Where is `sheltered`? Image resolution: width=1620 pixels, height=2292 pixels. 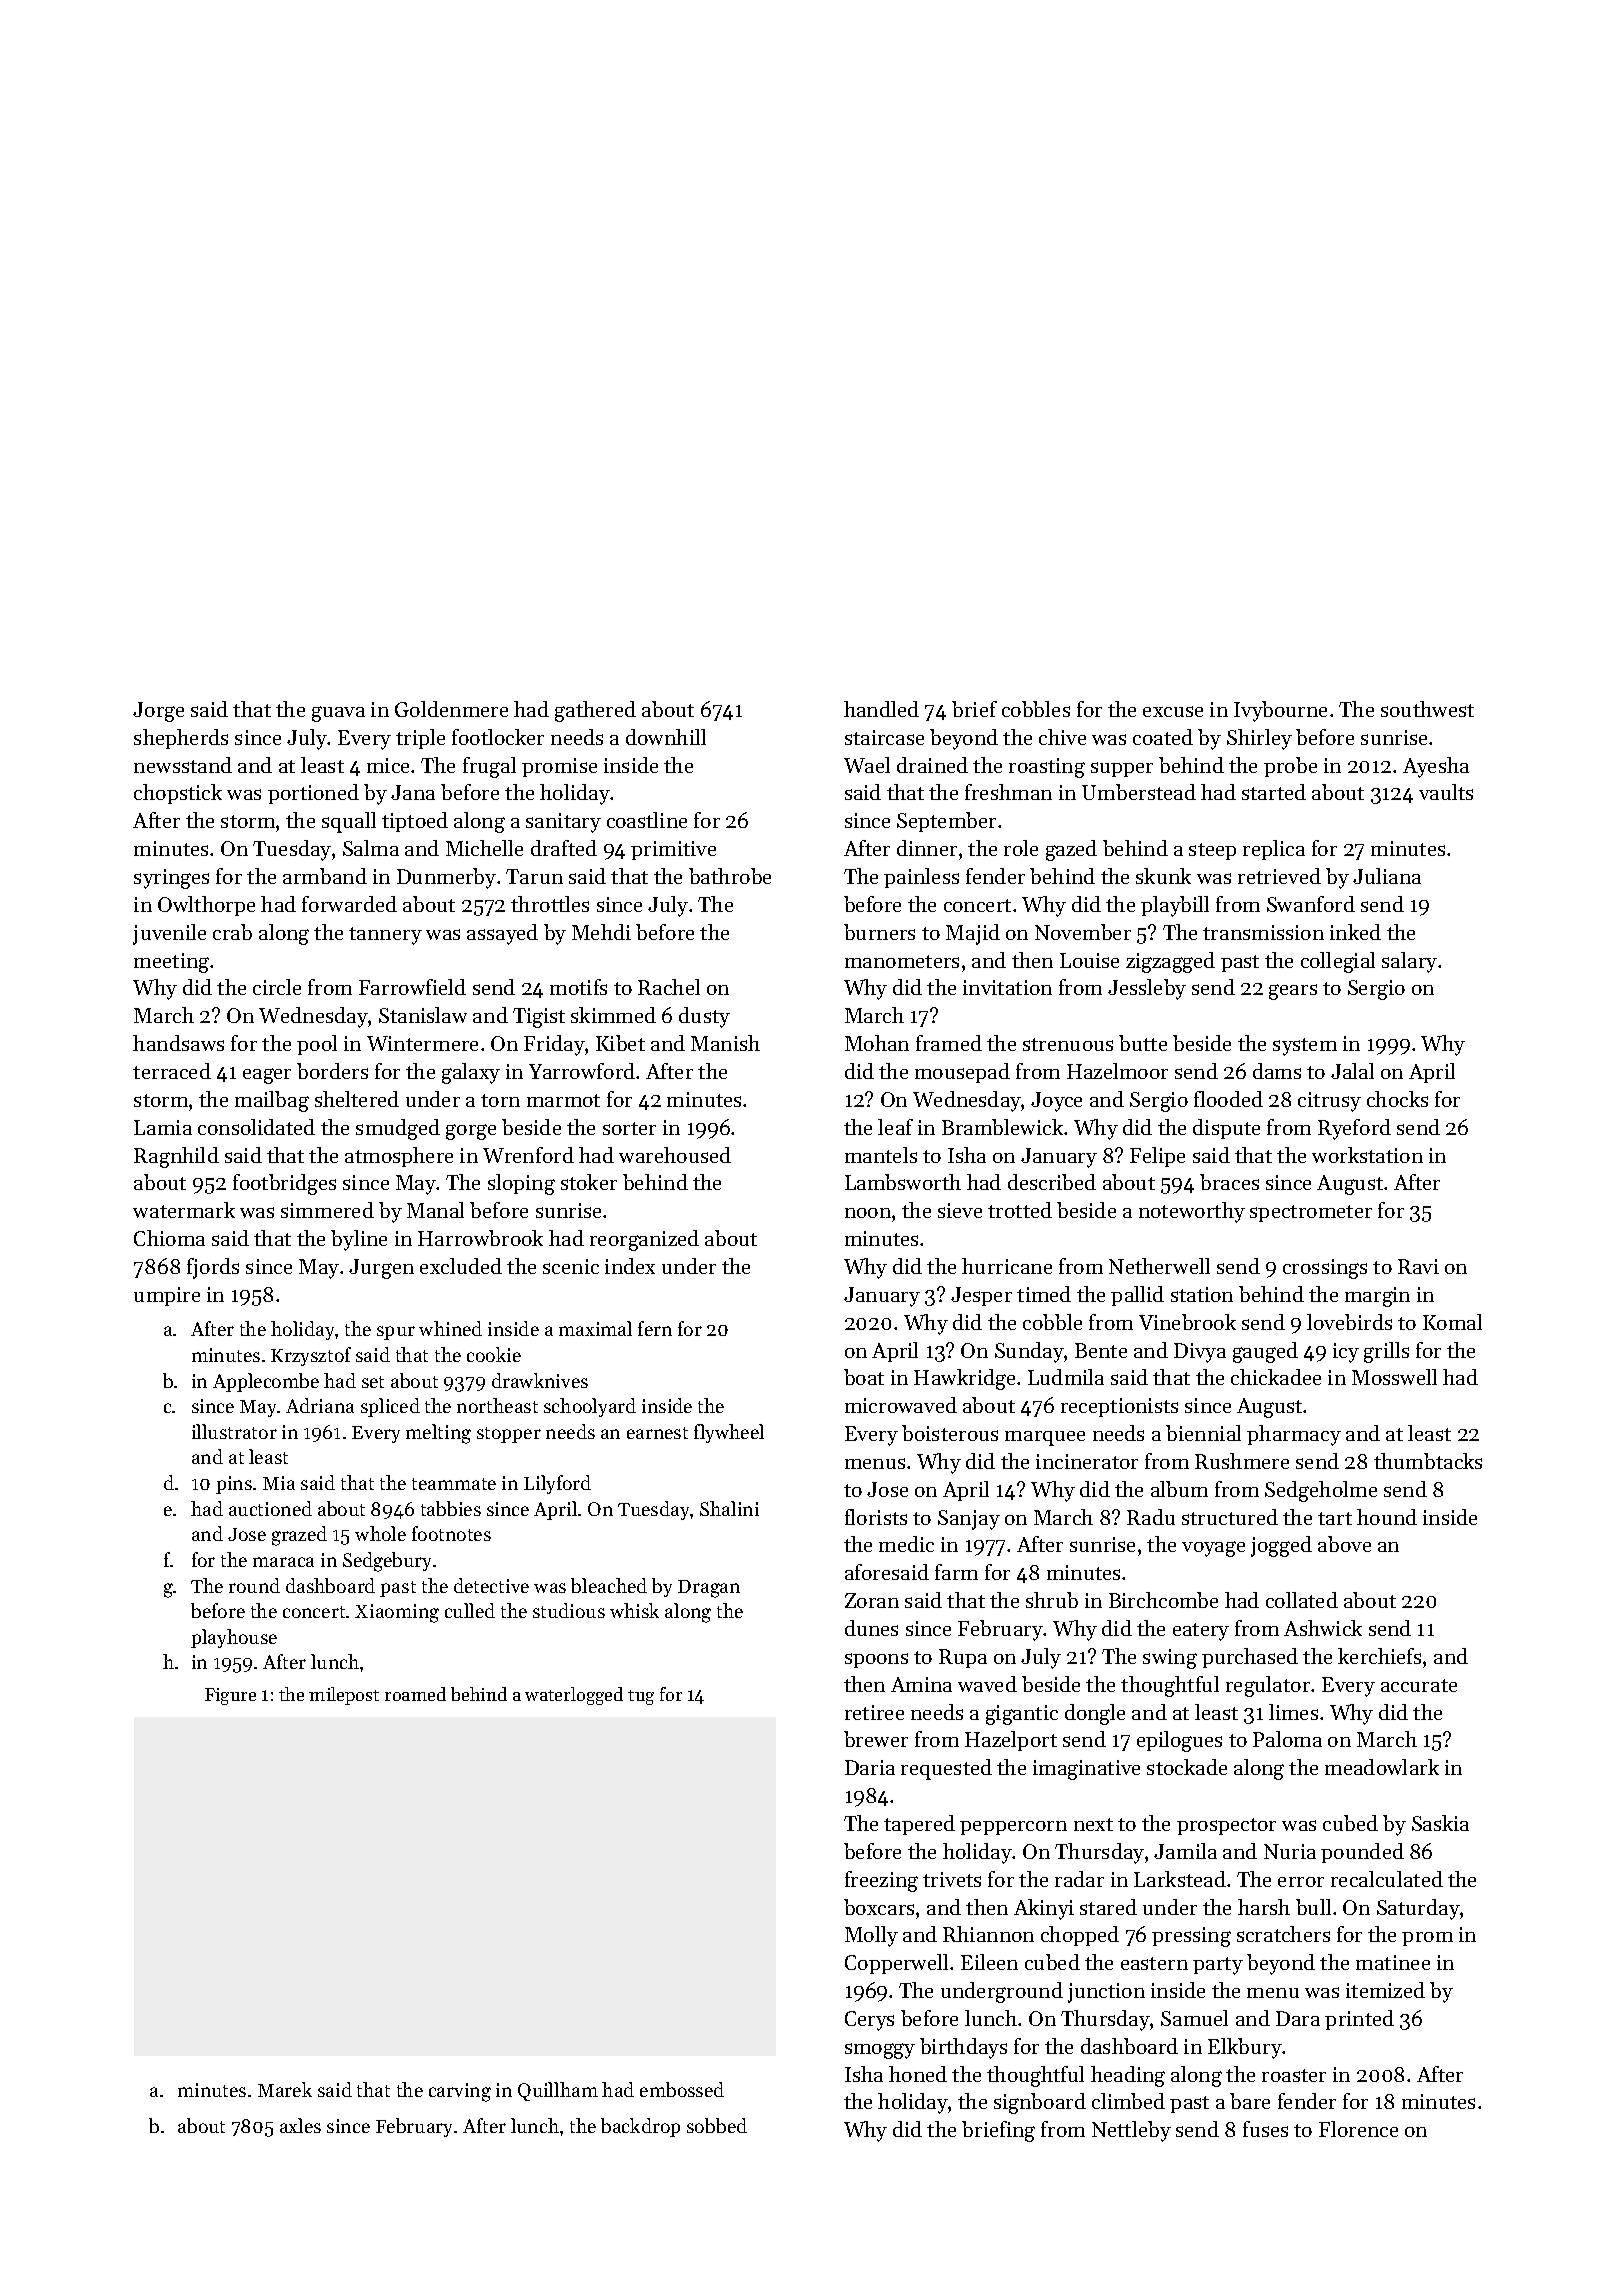 sheltered is located at coordinates (357, 1099).
